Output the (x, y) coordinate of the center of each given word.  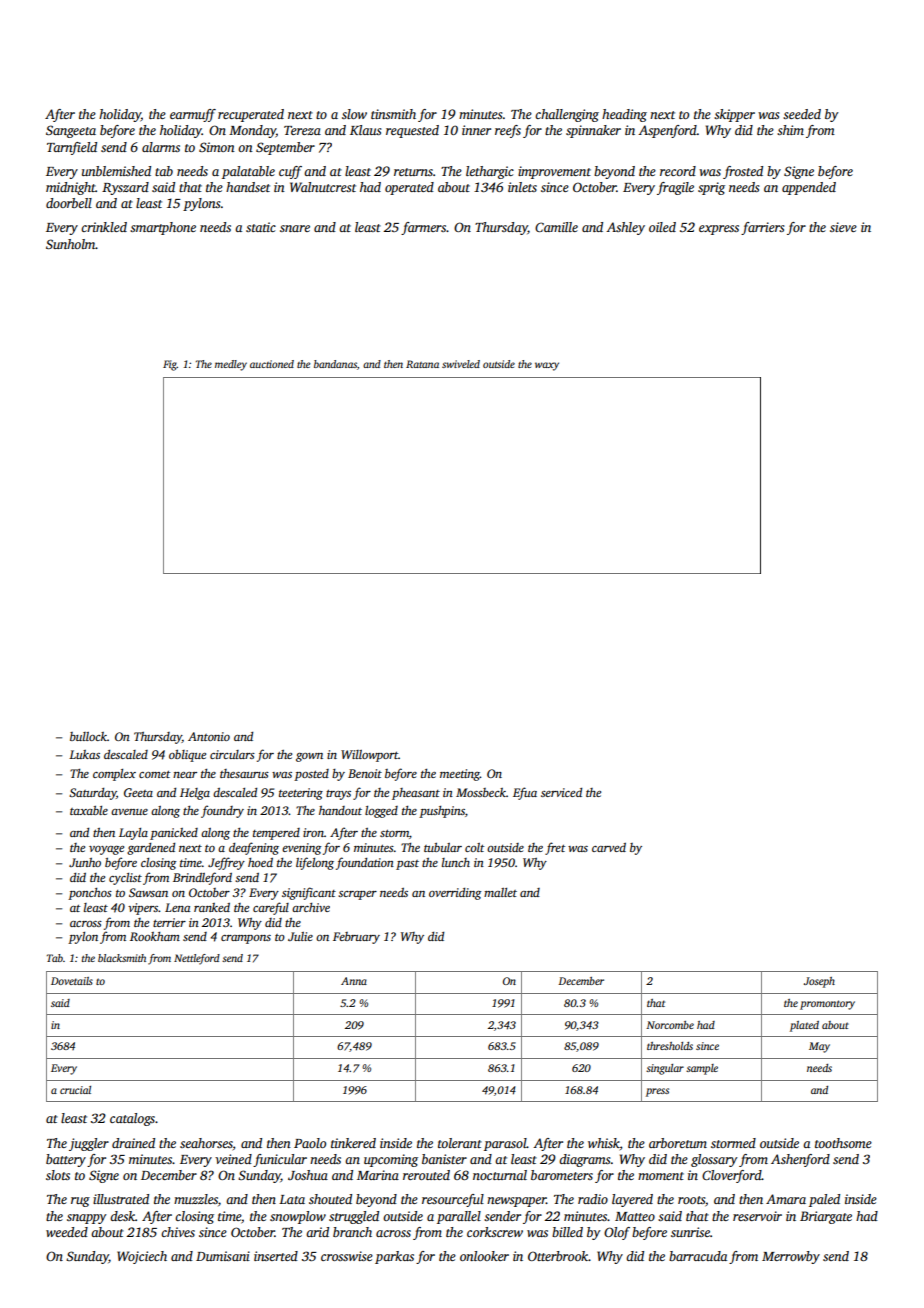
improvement (554, 172)
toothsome (843, 1143)
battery (66, 1160)
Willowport (369, 756)
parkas (394, 1257)
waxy (547, 366)
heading (624, 115)
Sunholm (71, 244)
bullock (88, 736)
